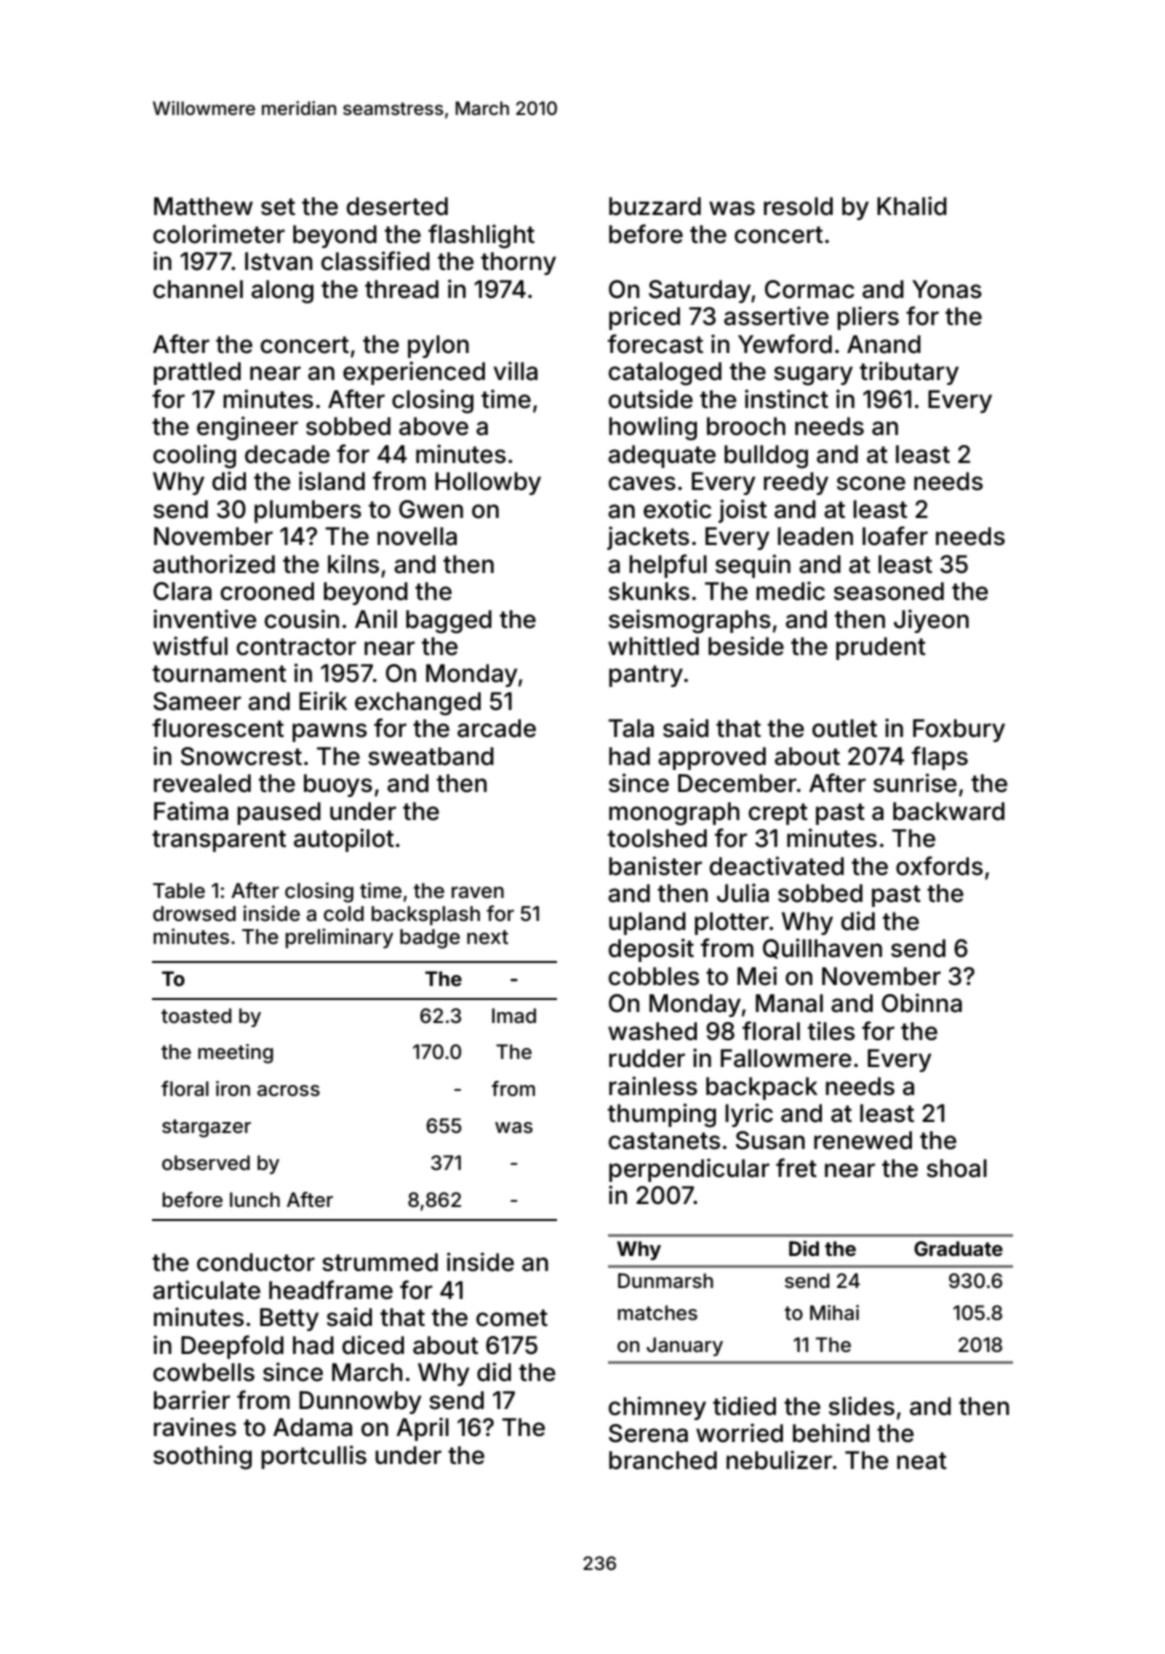  I want to click on resold, so click(798, 206).
